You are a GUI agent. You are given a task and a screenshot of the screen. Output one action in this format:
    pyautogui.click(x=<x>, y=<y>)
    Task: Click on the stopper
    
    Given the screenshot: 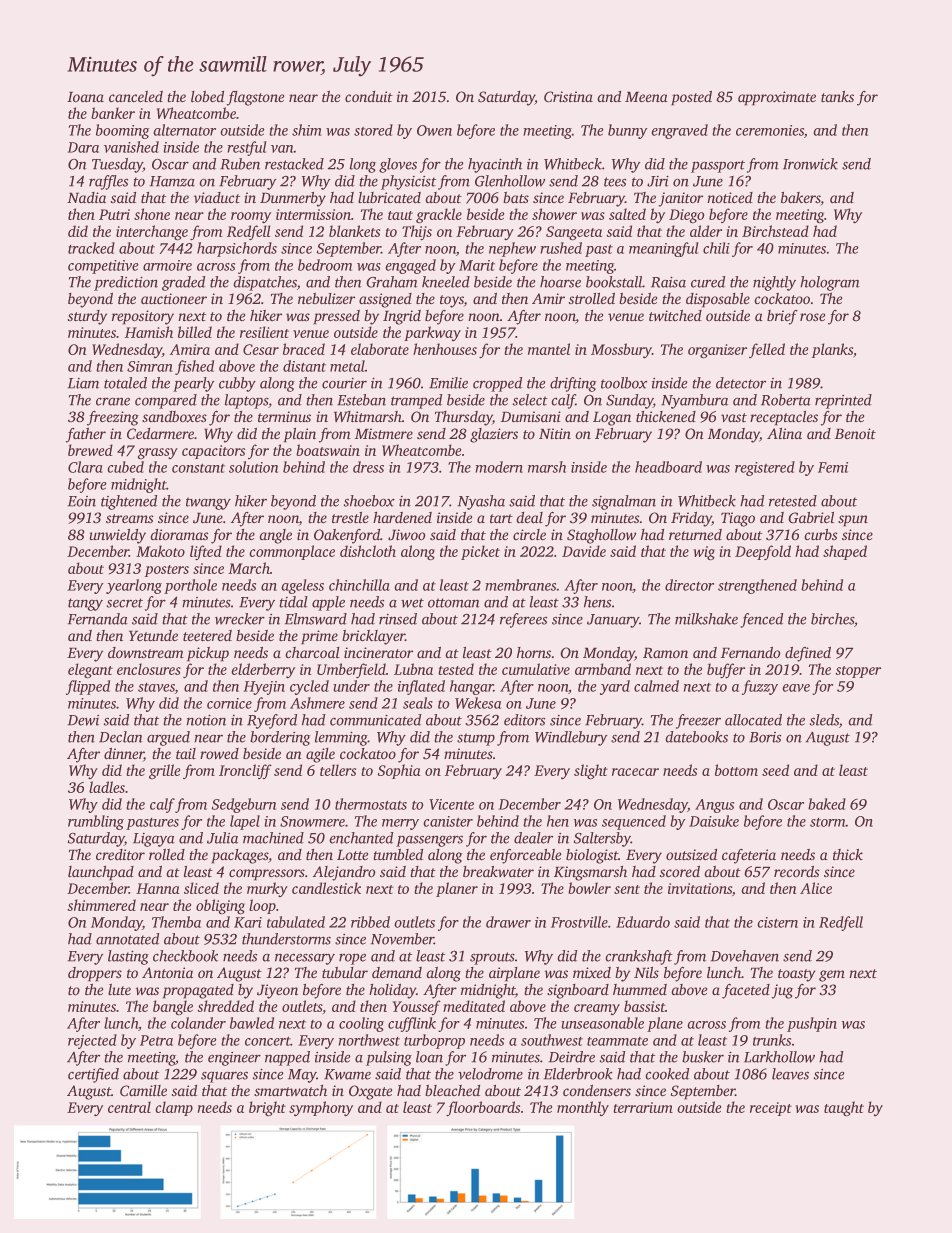 What is the action you would take?
    pyautogui.click(x=858, y=672)
